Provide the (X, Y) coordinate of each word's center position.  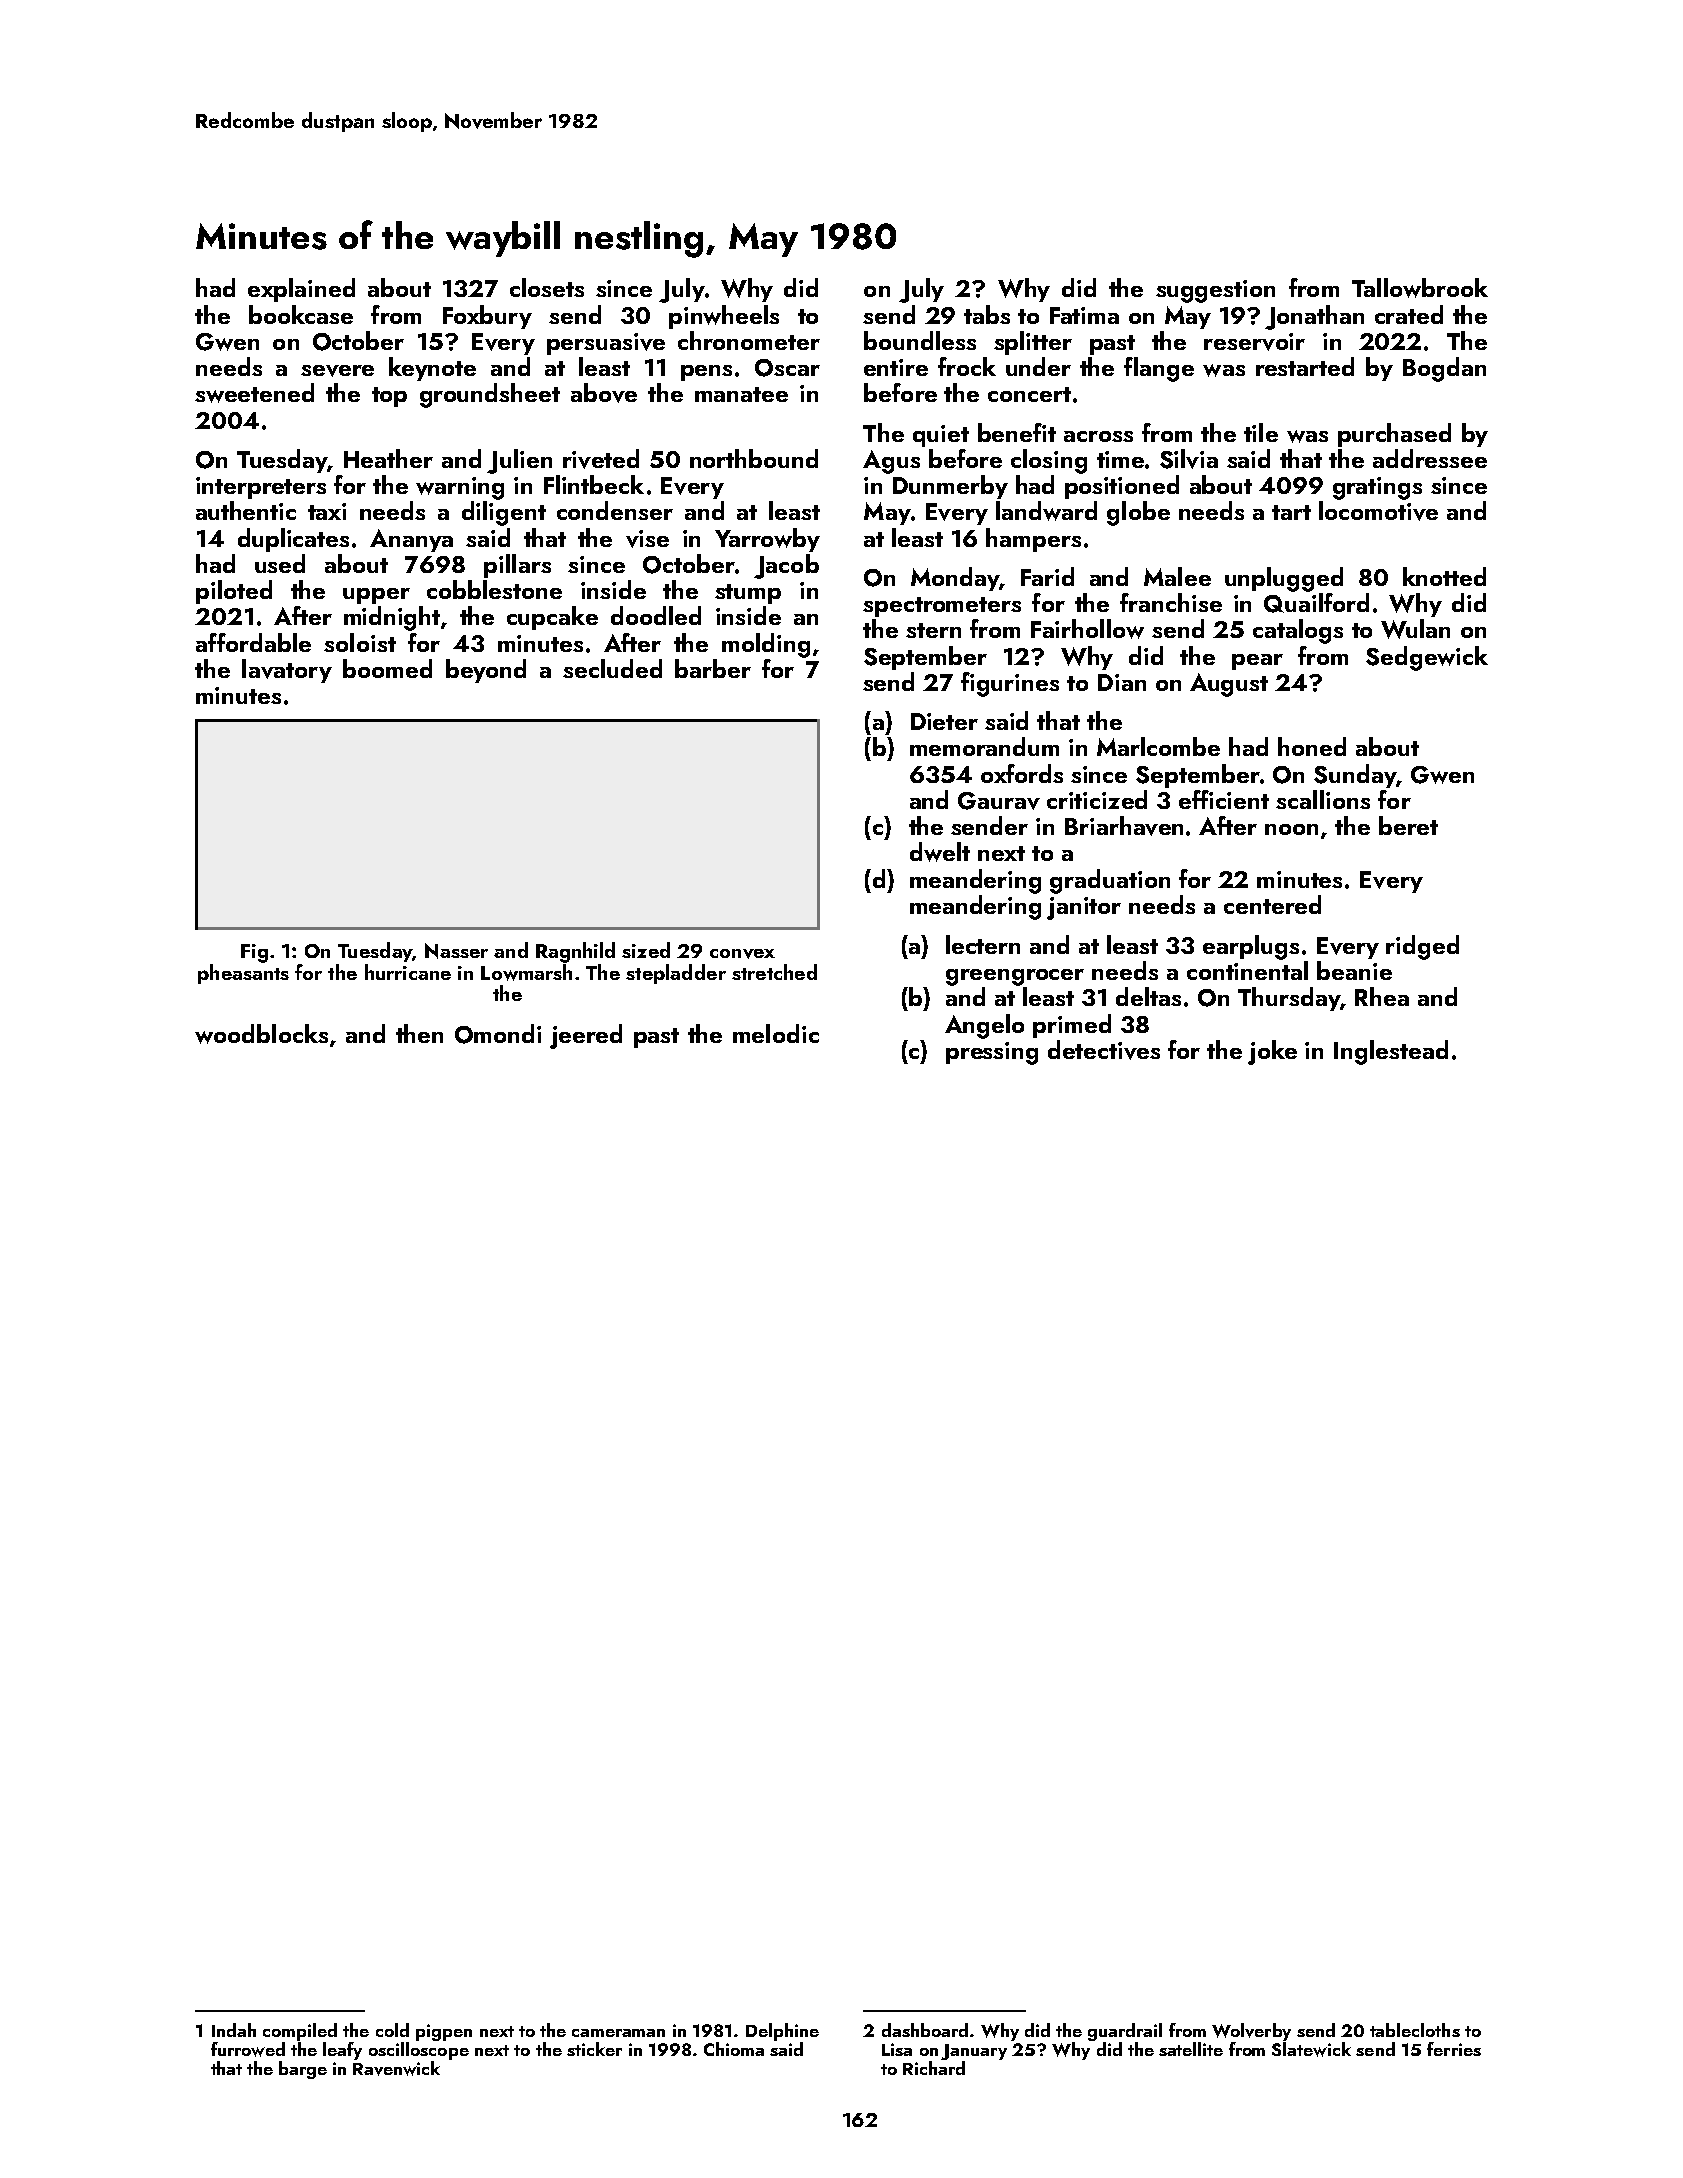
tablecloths (1415, 2030)
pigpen (444, 2032)
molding (766, 645)
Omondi (498, 1034)
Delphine (782, 2032)
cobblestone (494, 589)
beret (1408, 825)
